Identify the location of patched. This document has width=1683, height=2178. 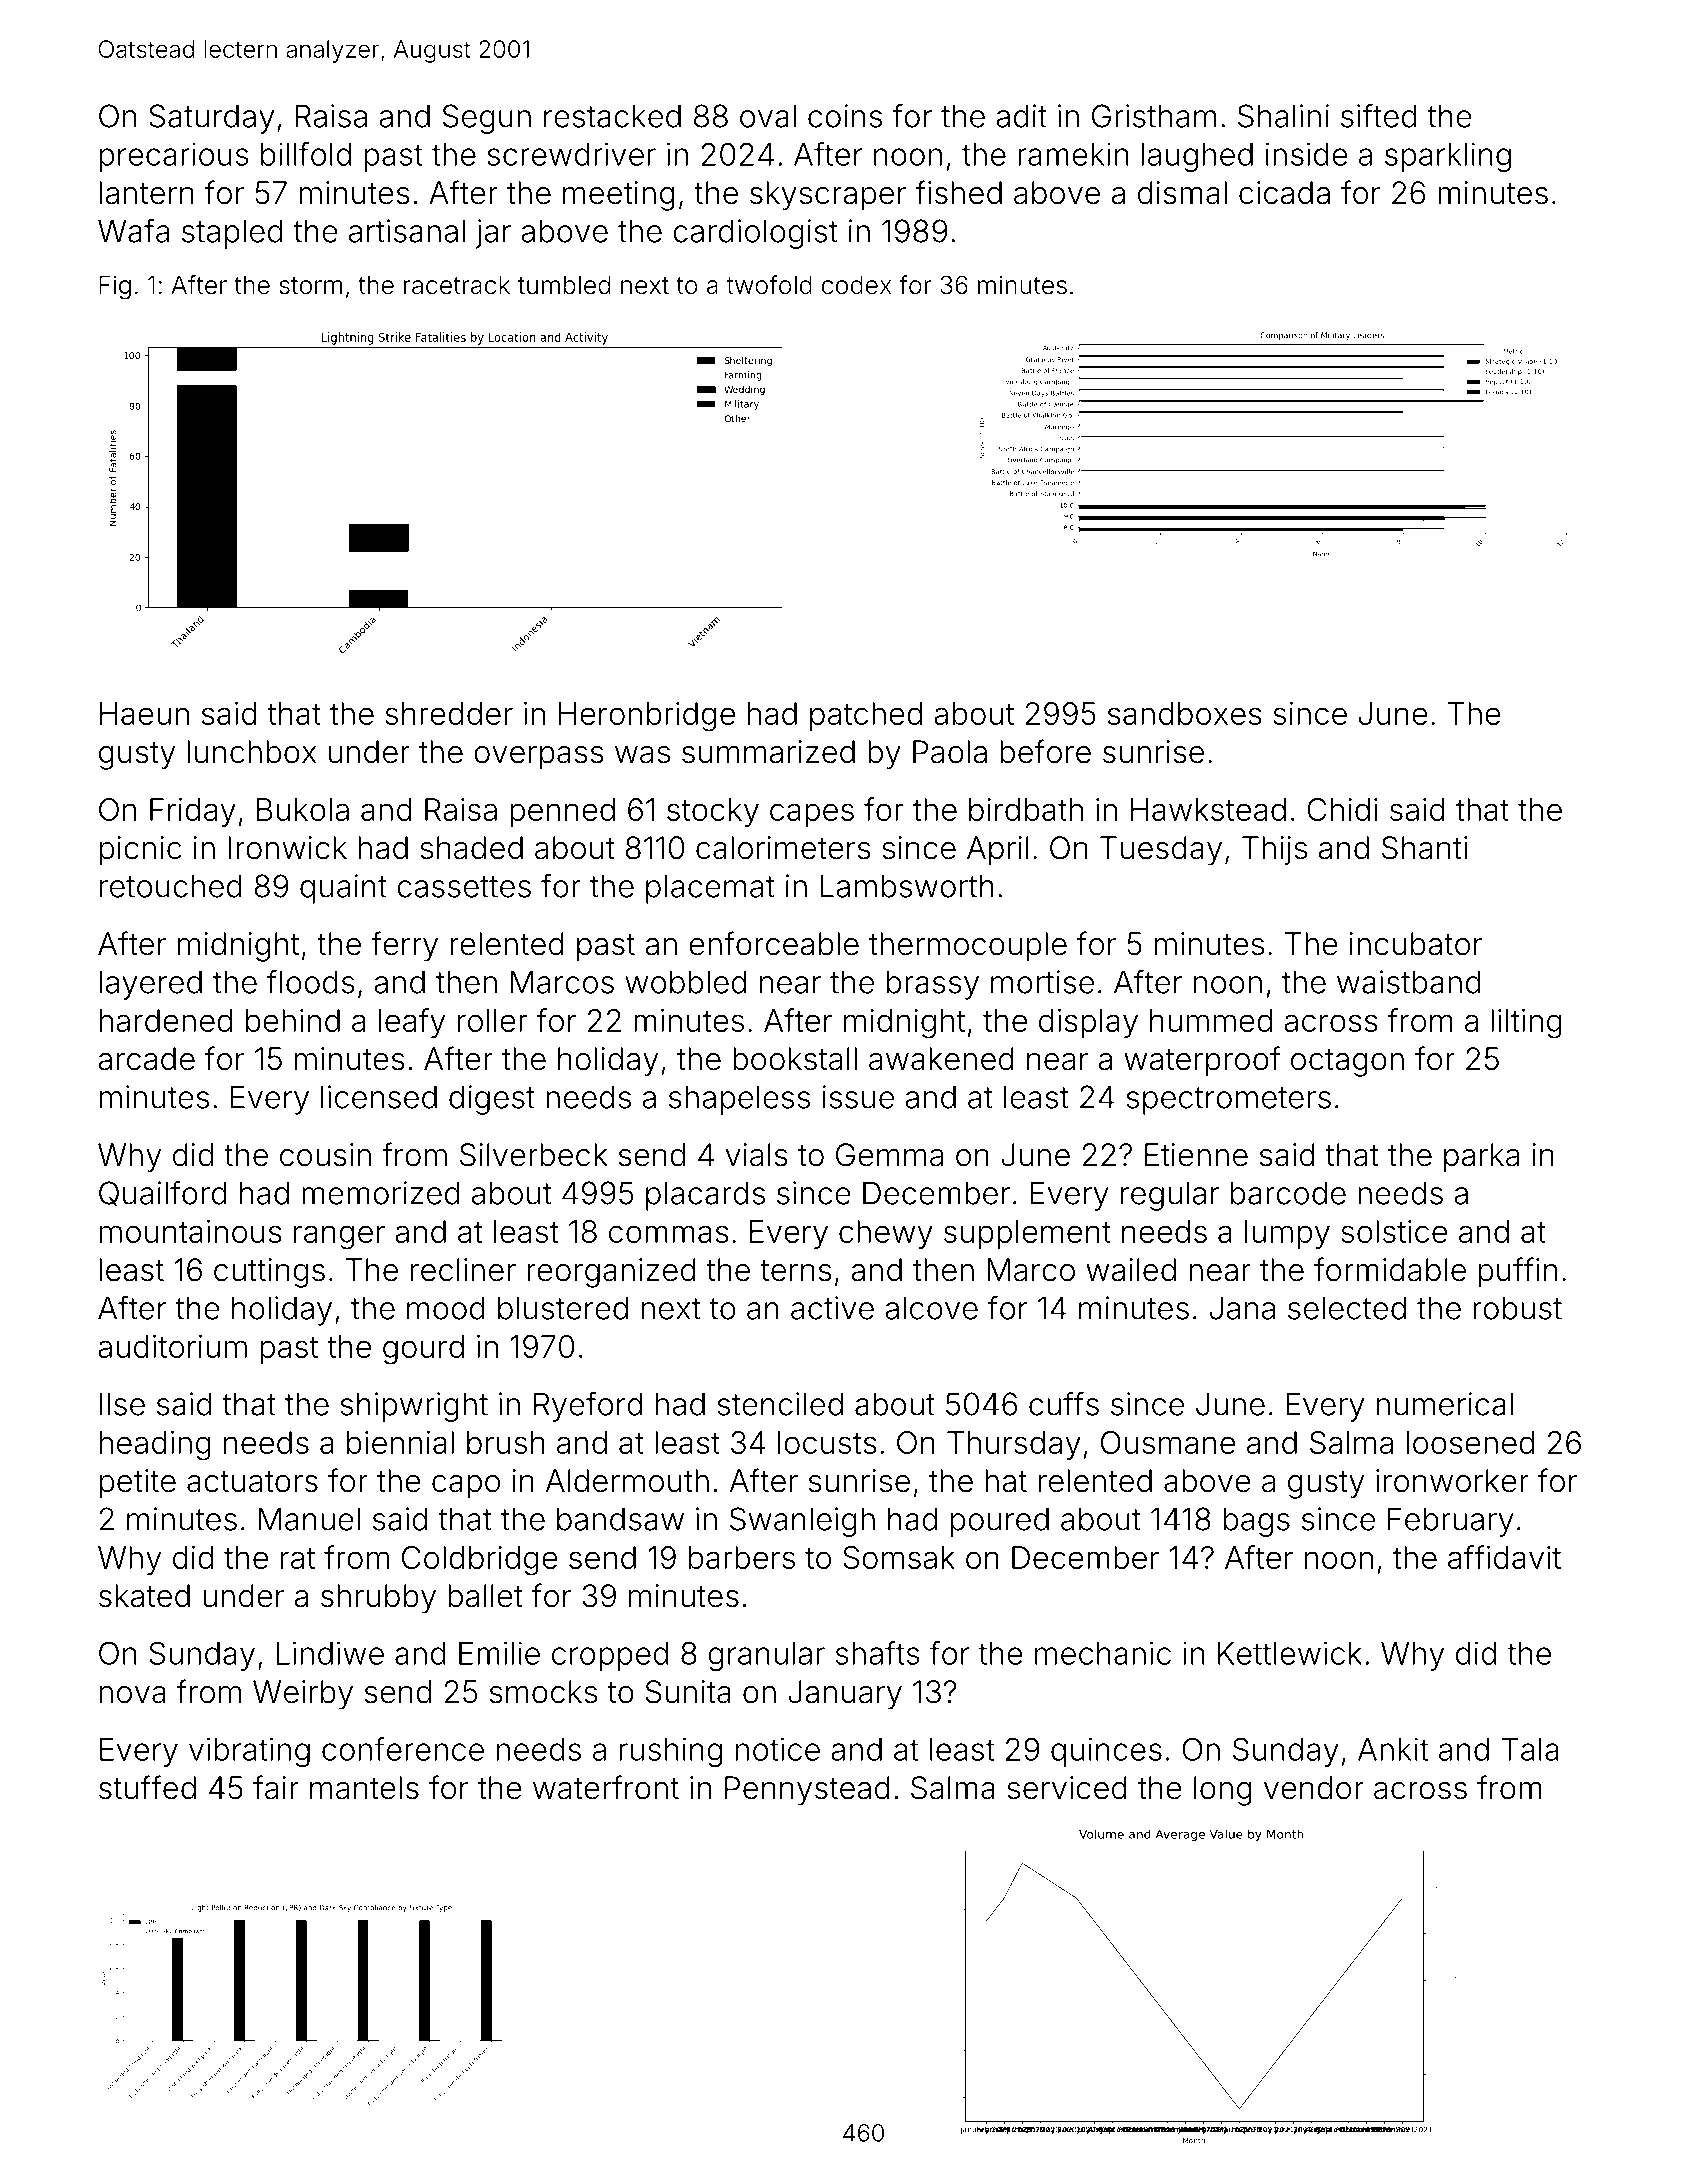
(866, 716).
